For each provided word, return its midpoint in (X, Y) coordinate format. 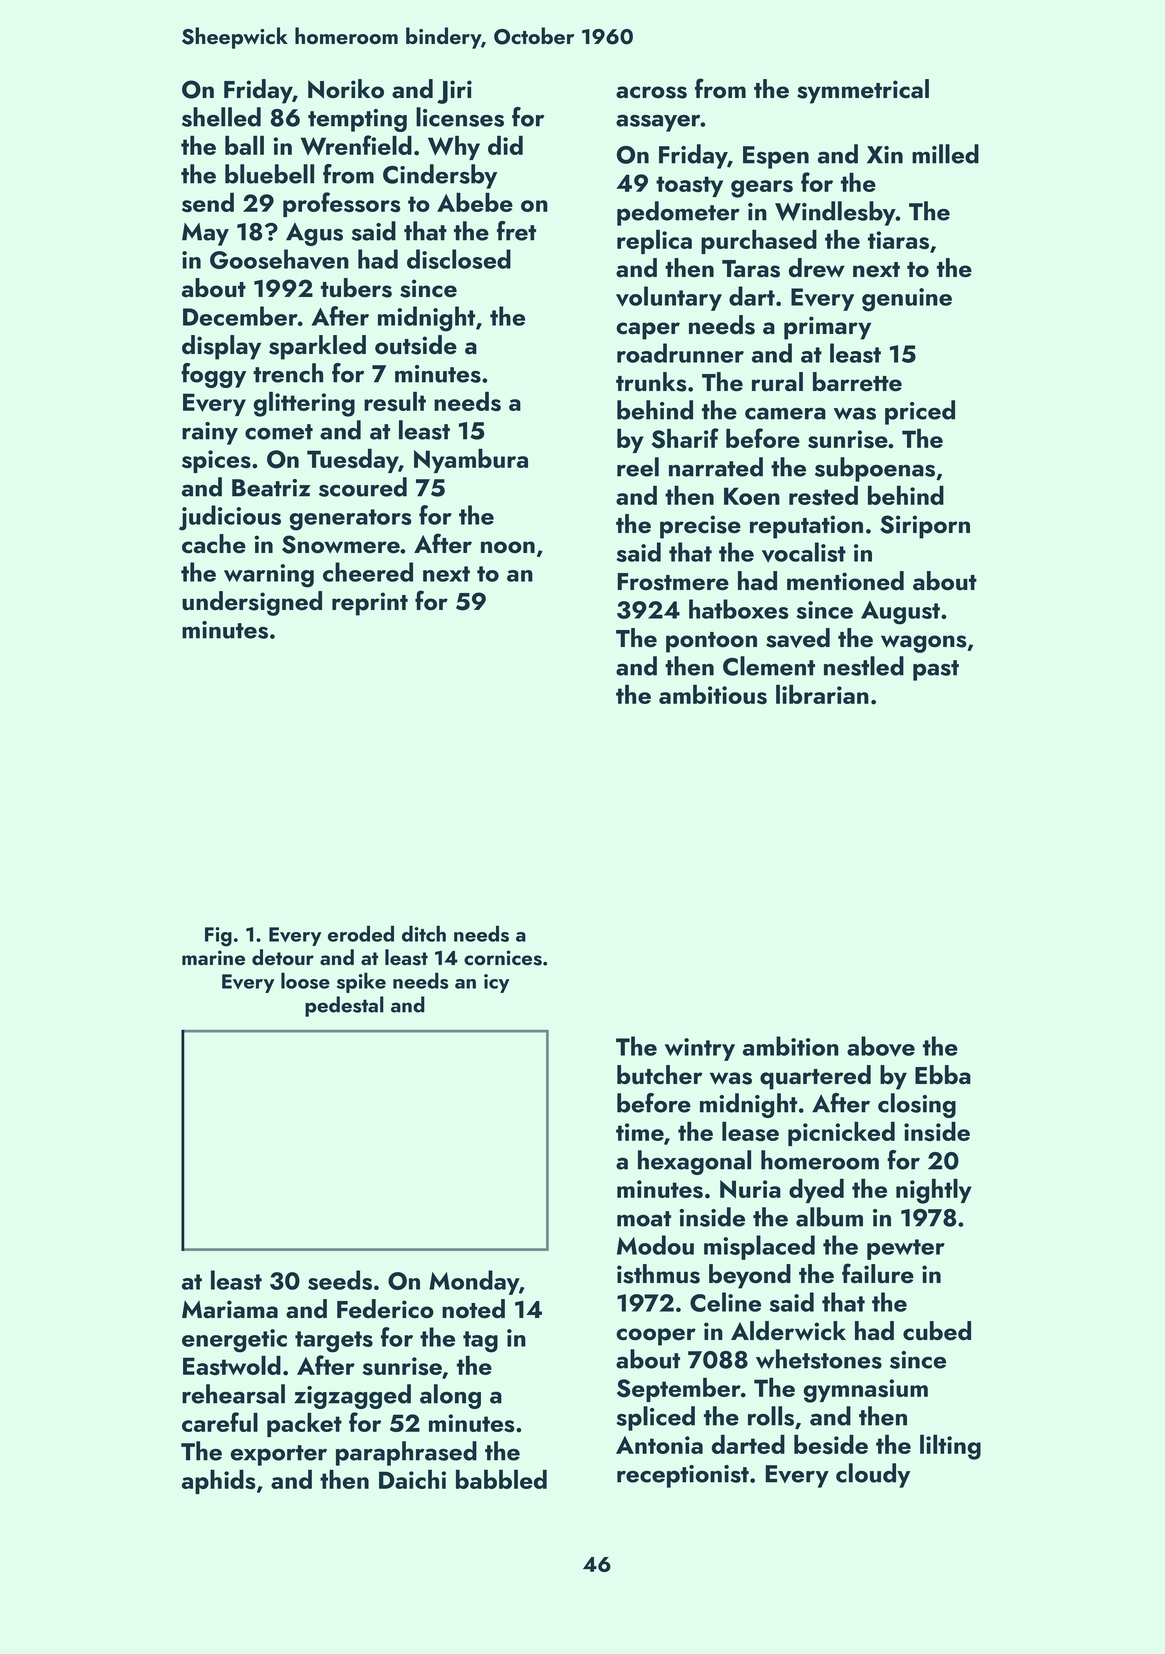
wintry (700, 1049)
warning (269, 576)
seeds (340, 1280)
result (395, 401)
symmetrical (863, 91)
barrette (857, 382)
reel (638, 467)
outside (416, 345)
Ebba (943, 1075)
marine (213, 957)
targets (334, 1342)
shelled (221, 117)
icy (496, 983)
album (829, 1217)
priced (920, 412)
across (651, 92)
